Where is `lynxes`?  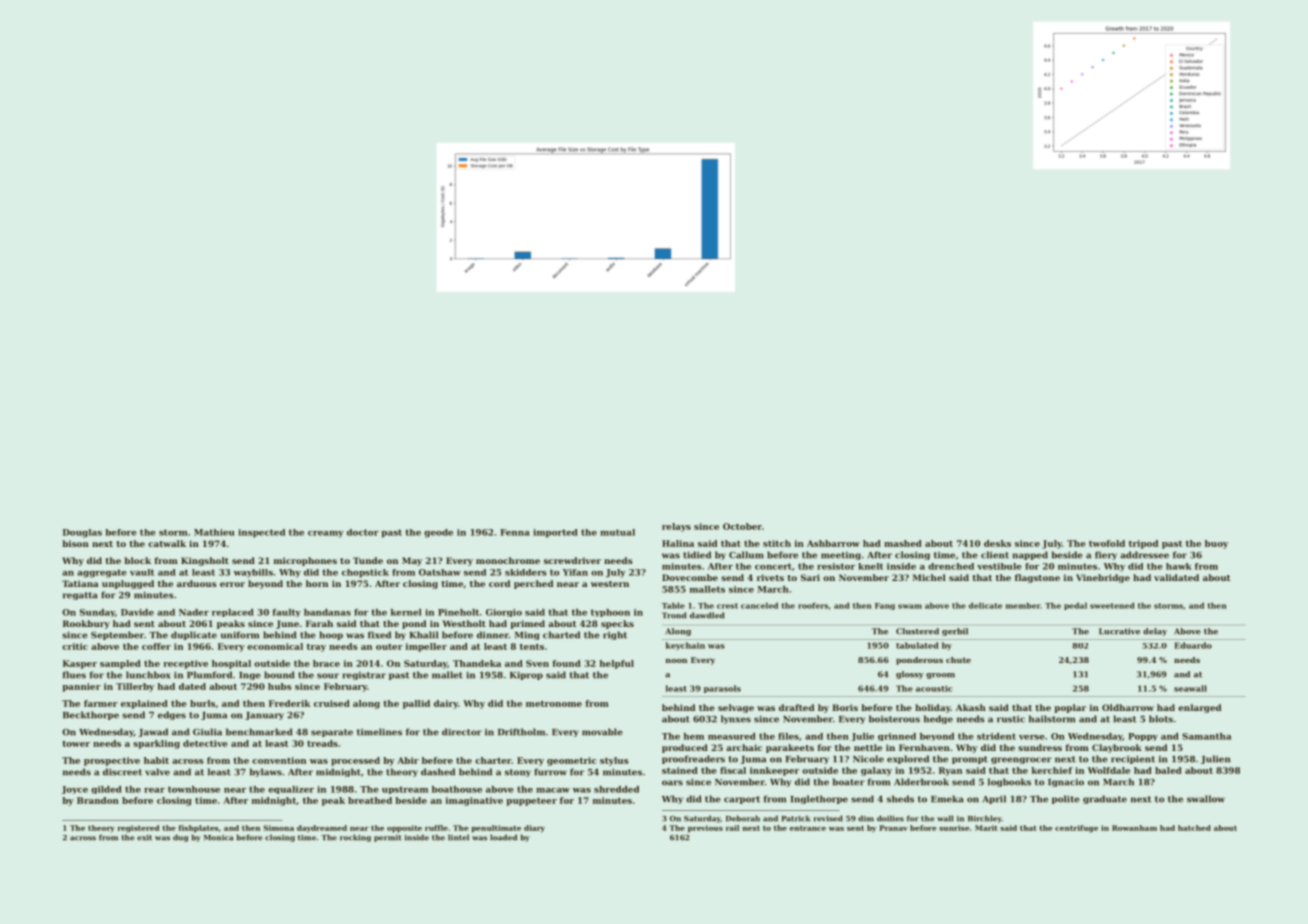 lynxes is located at coordinates (736, 719).
